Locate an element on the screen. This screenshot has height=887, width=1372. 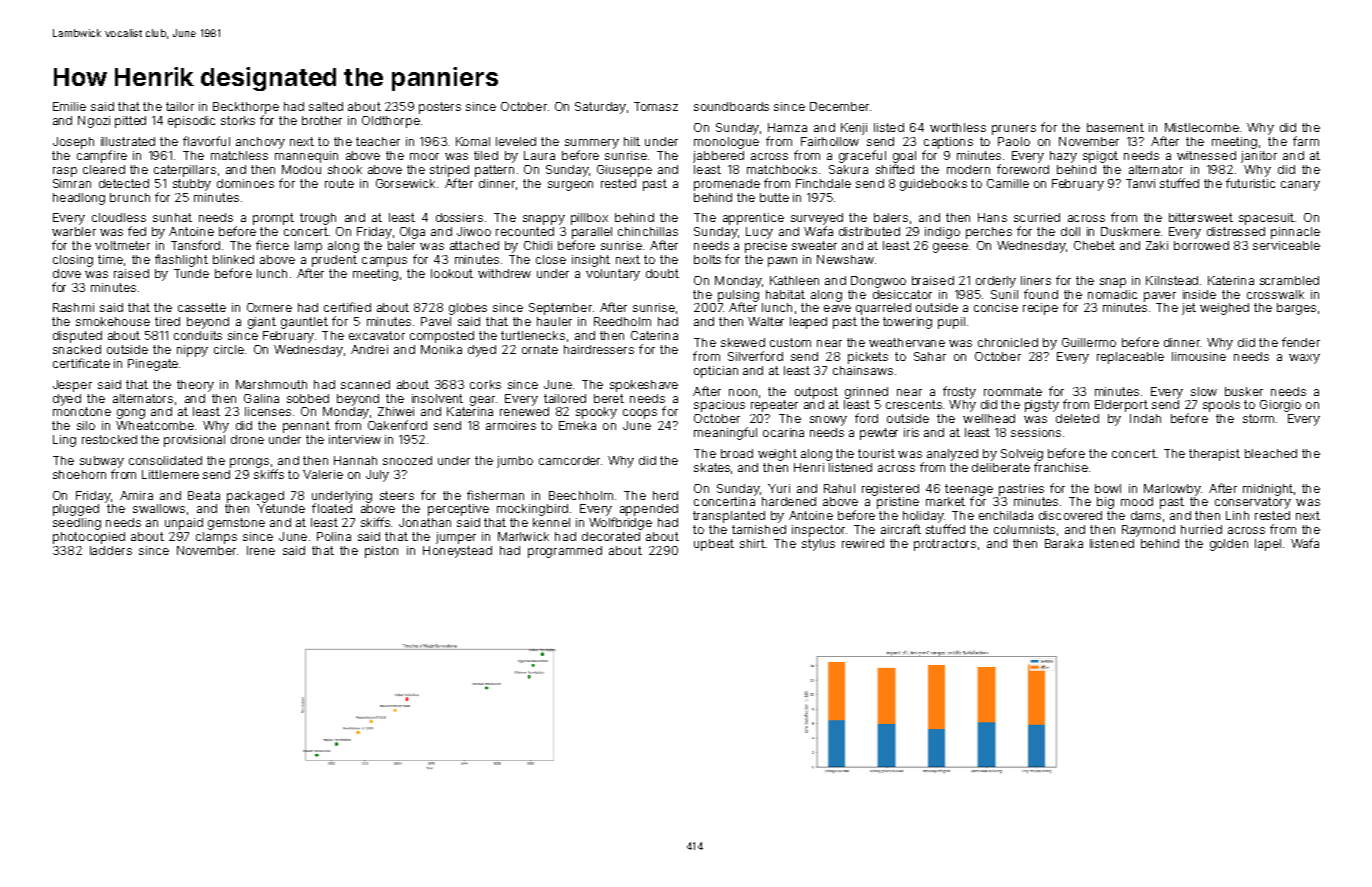
limousine is located at coordinates (1199, 356).
